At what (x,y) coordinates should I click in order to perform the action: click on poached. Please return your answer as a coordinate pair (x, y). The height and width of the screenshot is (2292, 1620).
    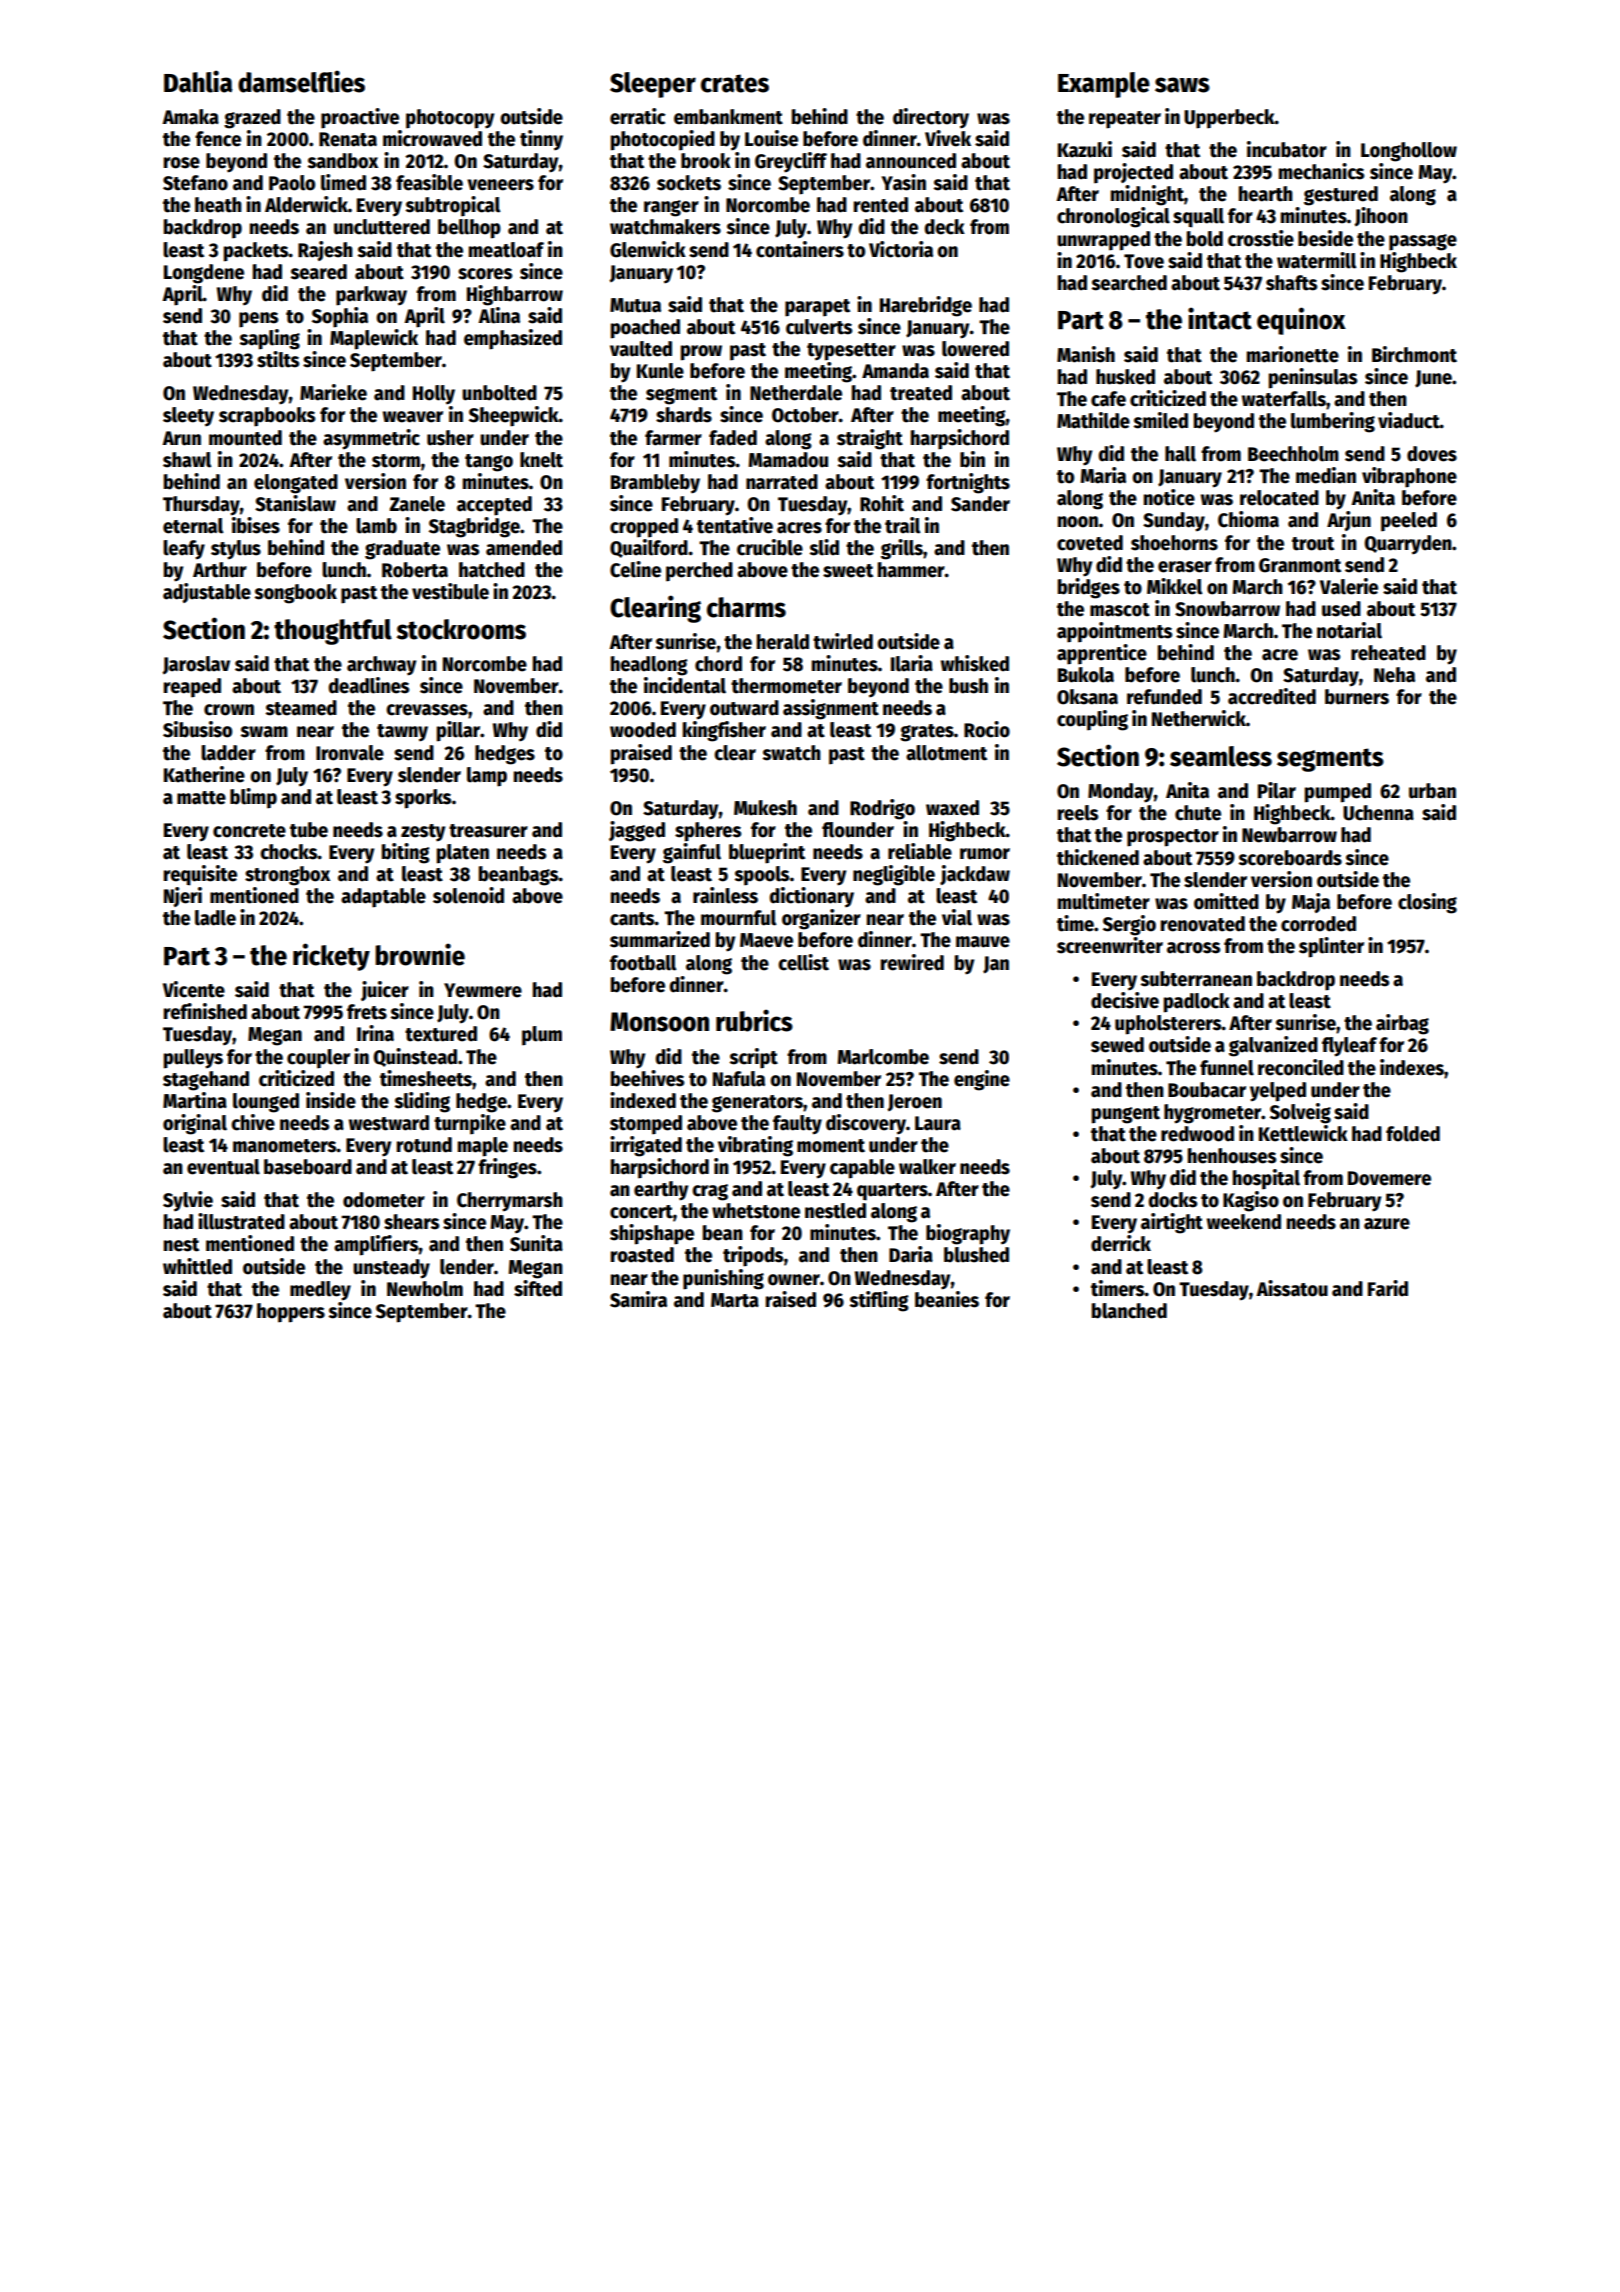
    Looking at the image, I should click on (645, 329).
